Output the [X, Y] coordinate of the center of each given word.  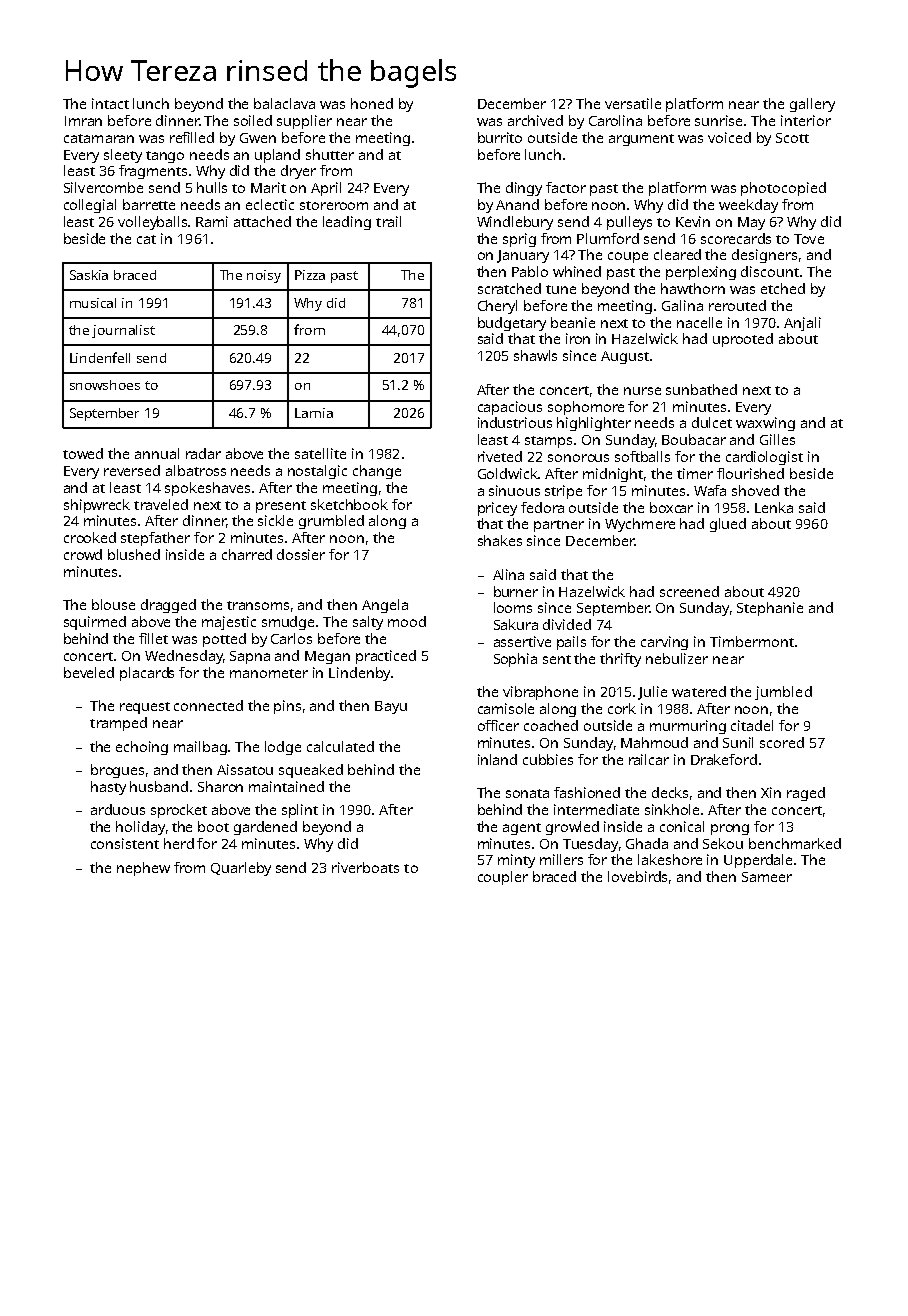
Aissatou [245, 769]
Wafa [710, 490]
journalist [123, 331]
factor [566, 187]
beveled [89, 672]
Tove [809, 239]
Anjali [802, 324]
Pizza [310, 275]
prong [730, 829]
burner [516, 591]
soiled [253, 120]
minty [516, 861]
